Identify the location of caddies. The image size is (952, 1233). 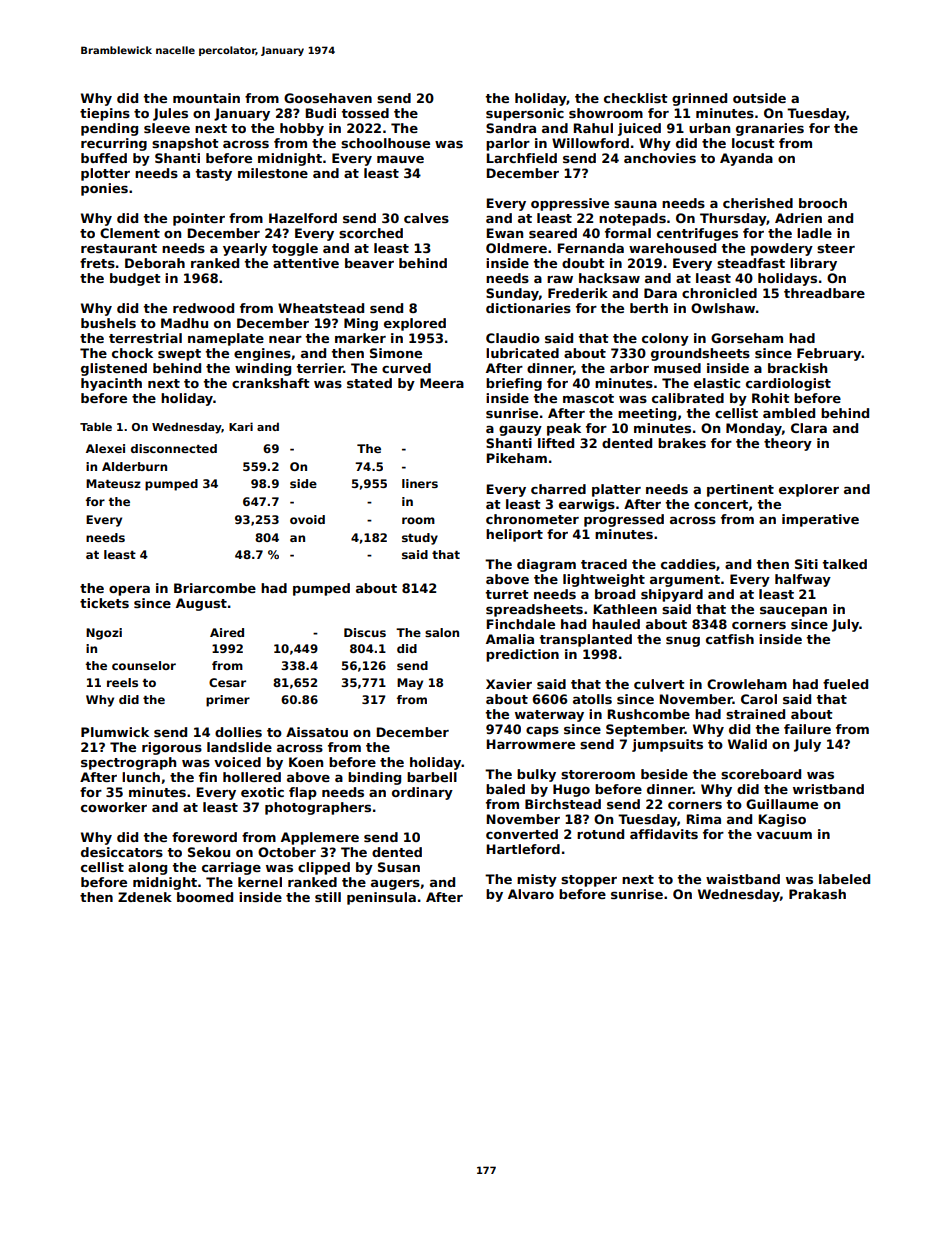
(688, 564).
